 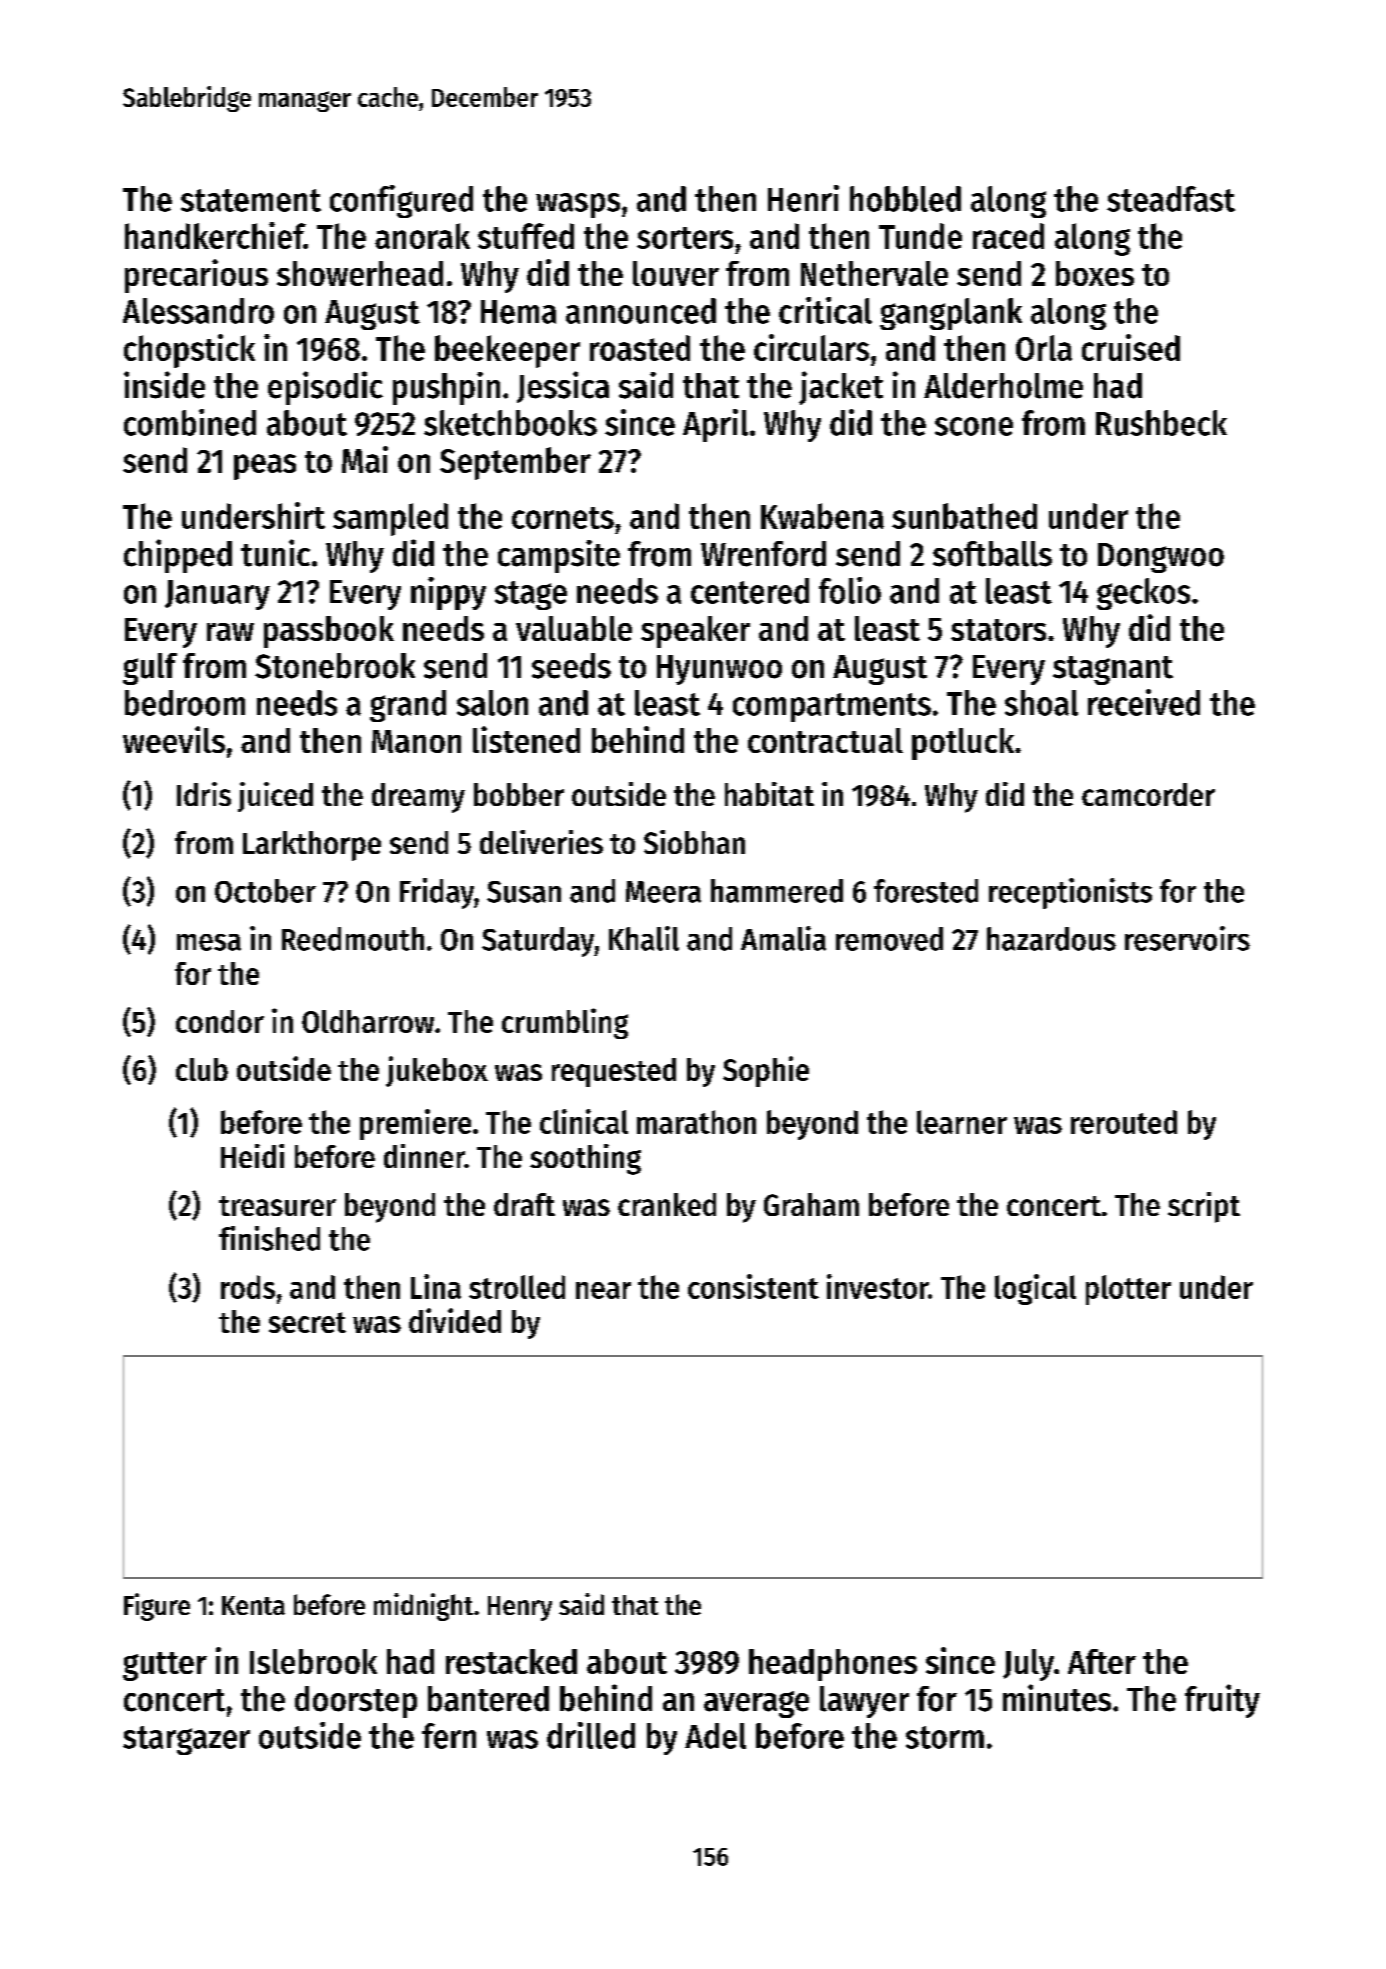 What do you see at coordinates (715, 1736) in the image?
I see `Adel` at bounding box center [715, 1736].
